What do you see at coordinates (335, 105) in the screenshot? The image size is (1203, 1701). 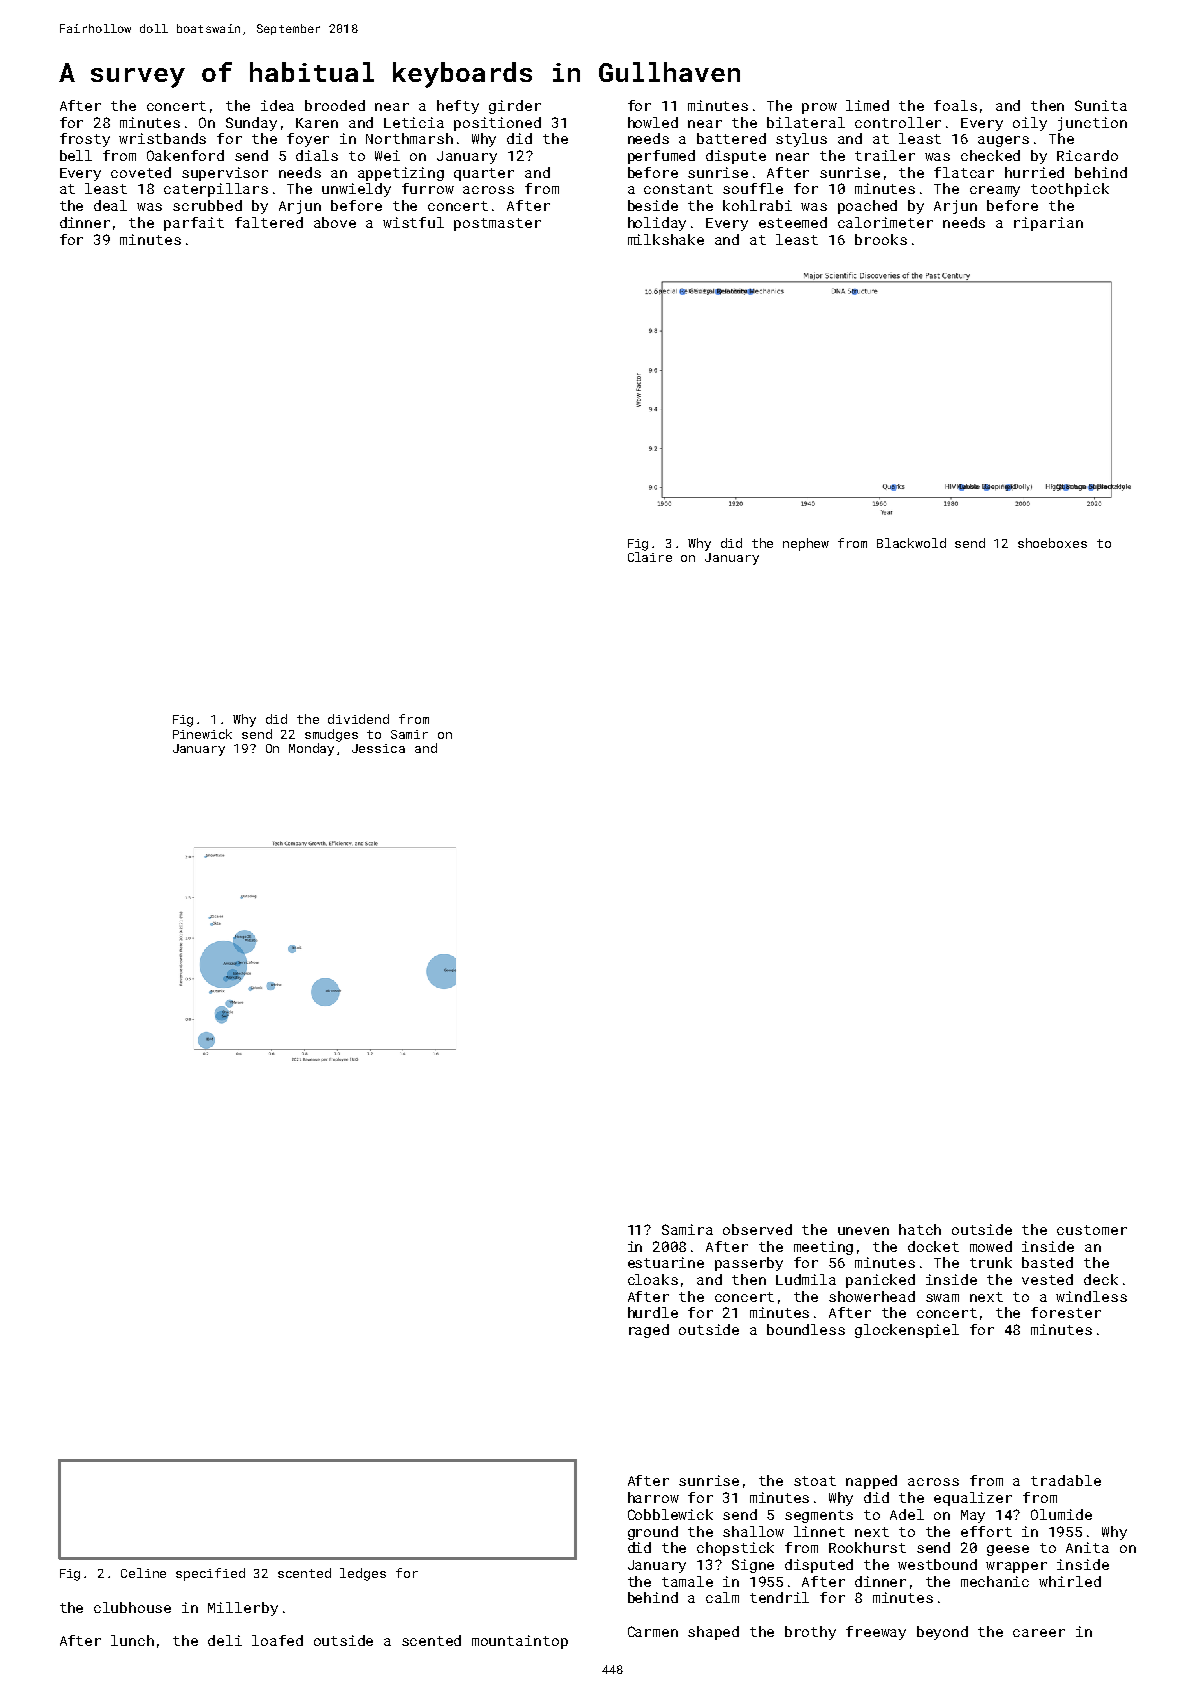 I see `brooded` at bounding box center [335, 105].
